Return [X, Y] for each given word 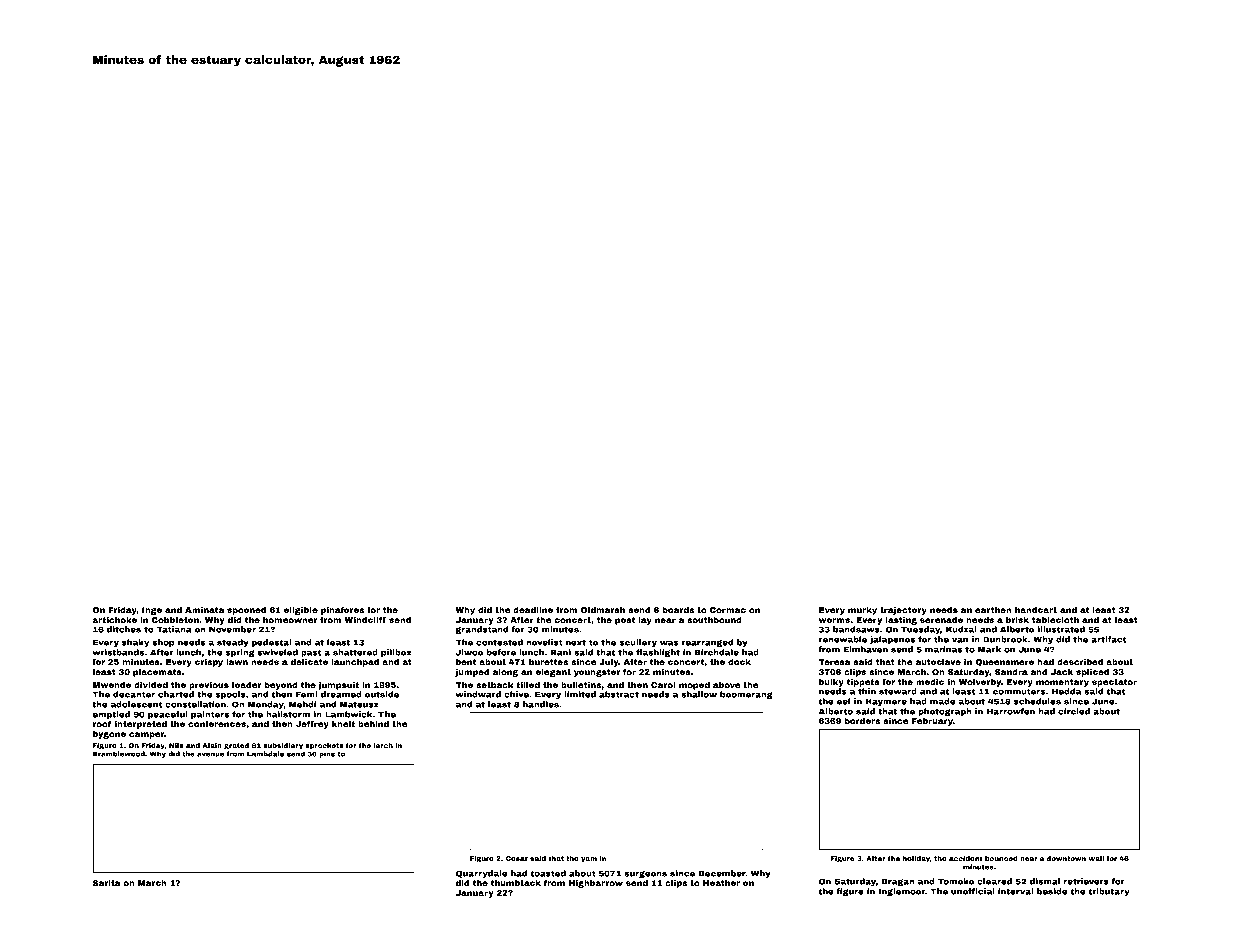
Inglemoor [902, 892]
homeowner [290, 620]
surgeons [645, 875]
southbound [714, 620]
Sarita [107, 883]
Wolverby [980, 683]
